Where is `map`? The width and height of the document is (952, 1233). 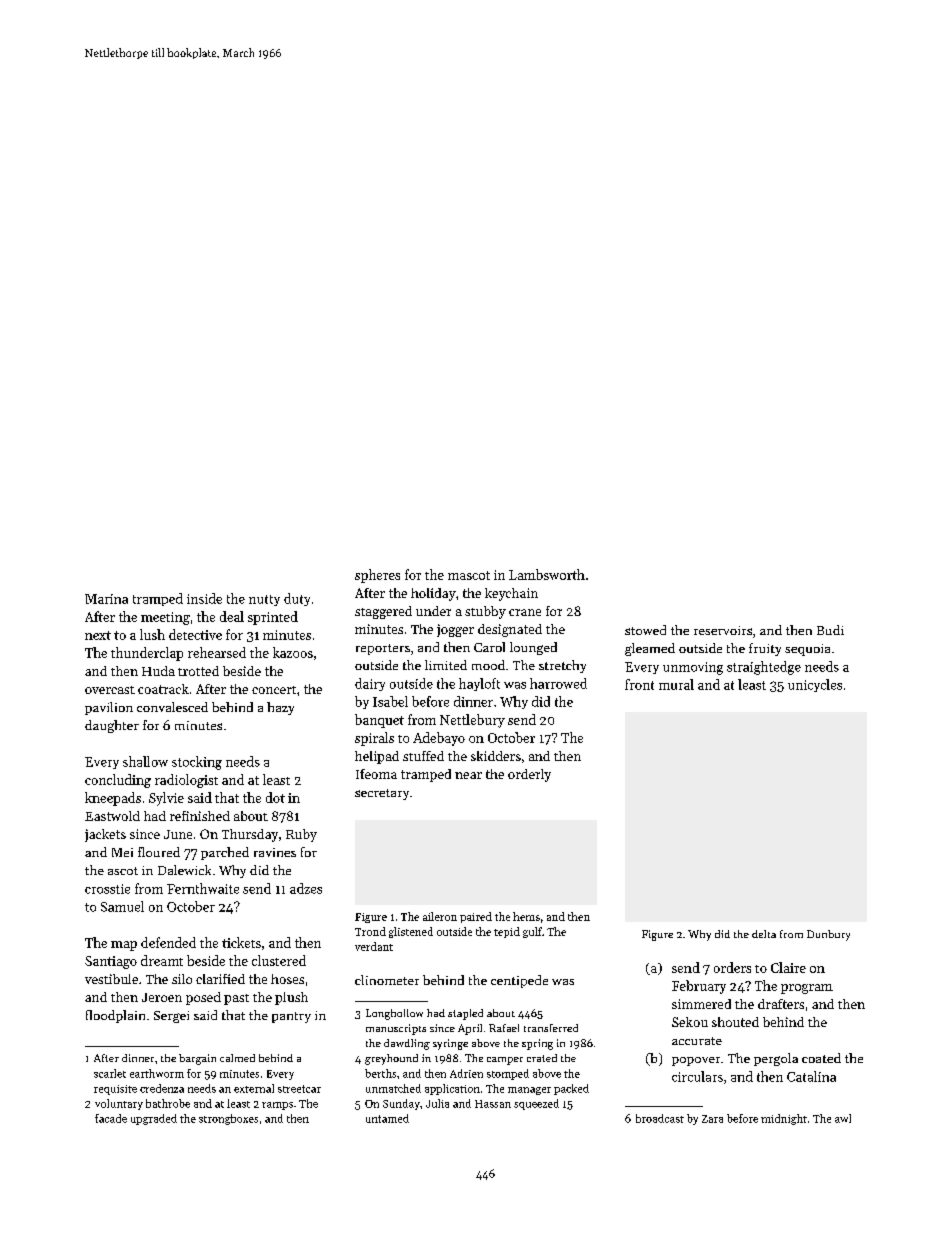 map is located at coordinates (124, 946).
